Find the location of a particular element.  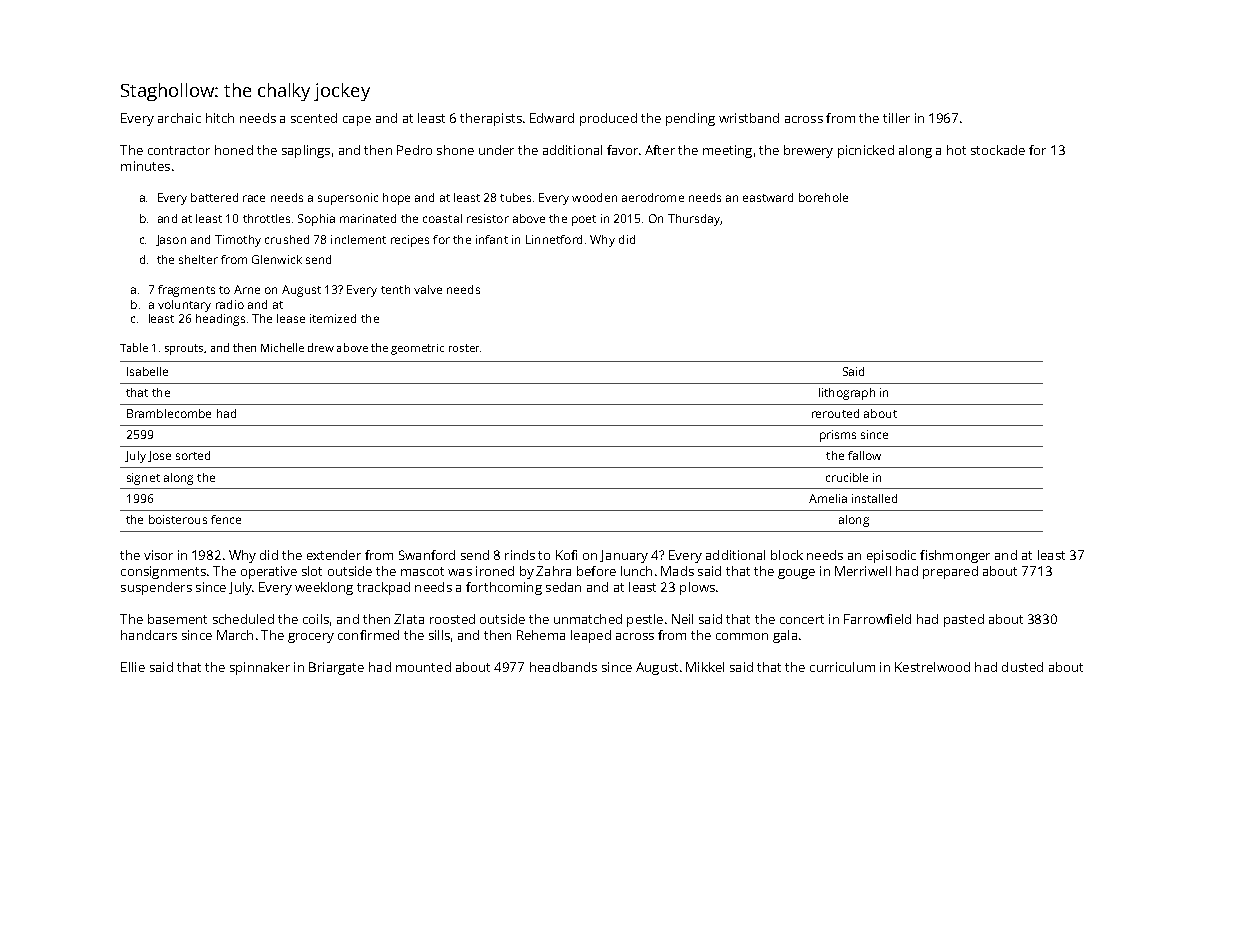

installed is located at coordinates (874, 498).
